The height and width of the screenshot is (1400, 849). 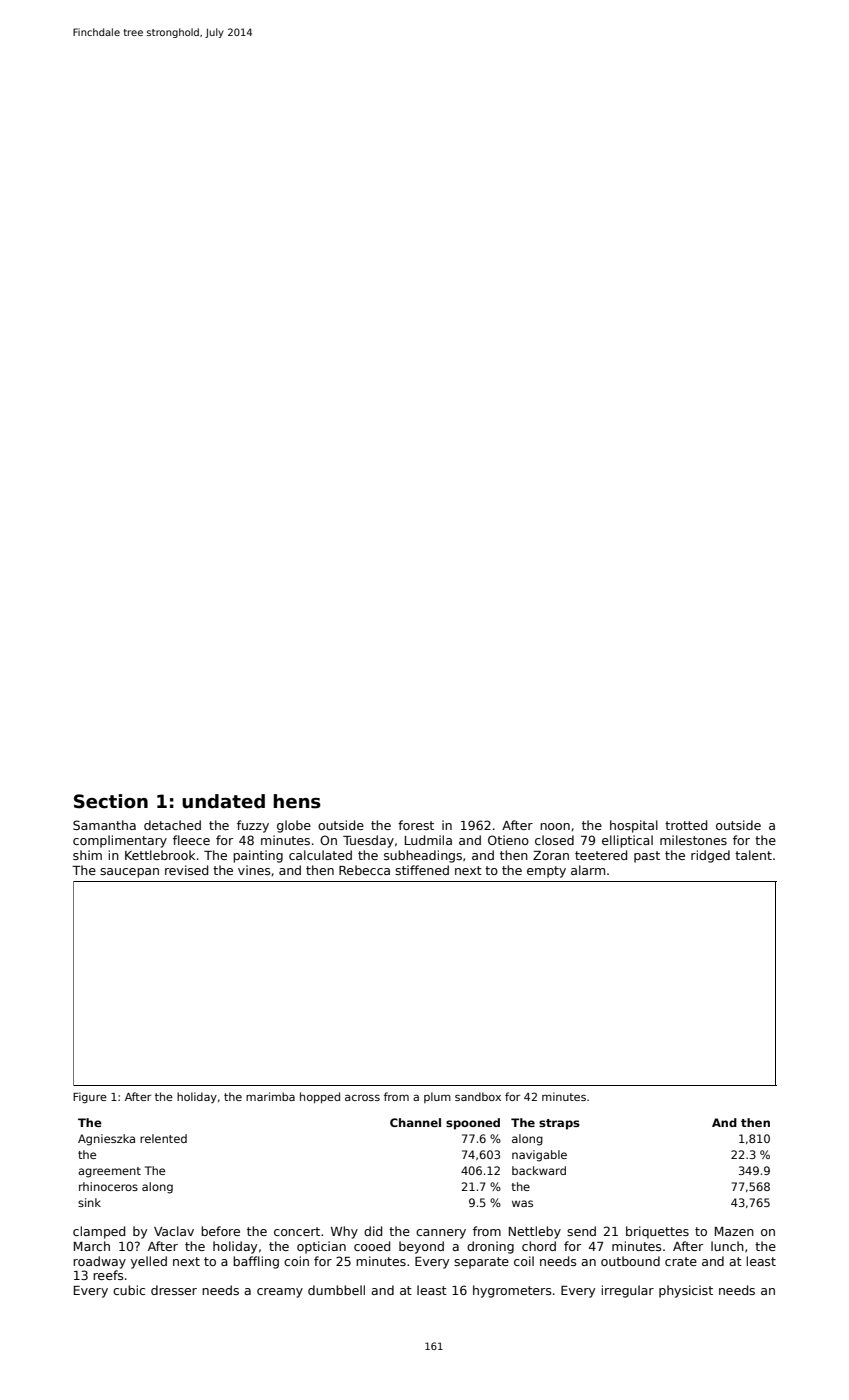 I want to click on empty, so click(x=546, y=872).
